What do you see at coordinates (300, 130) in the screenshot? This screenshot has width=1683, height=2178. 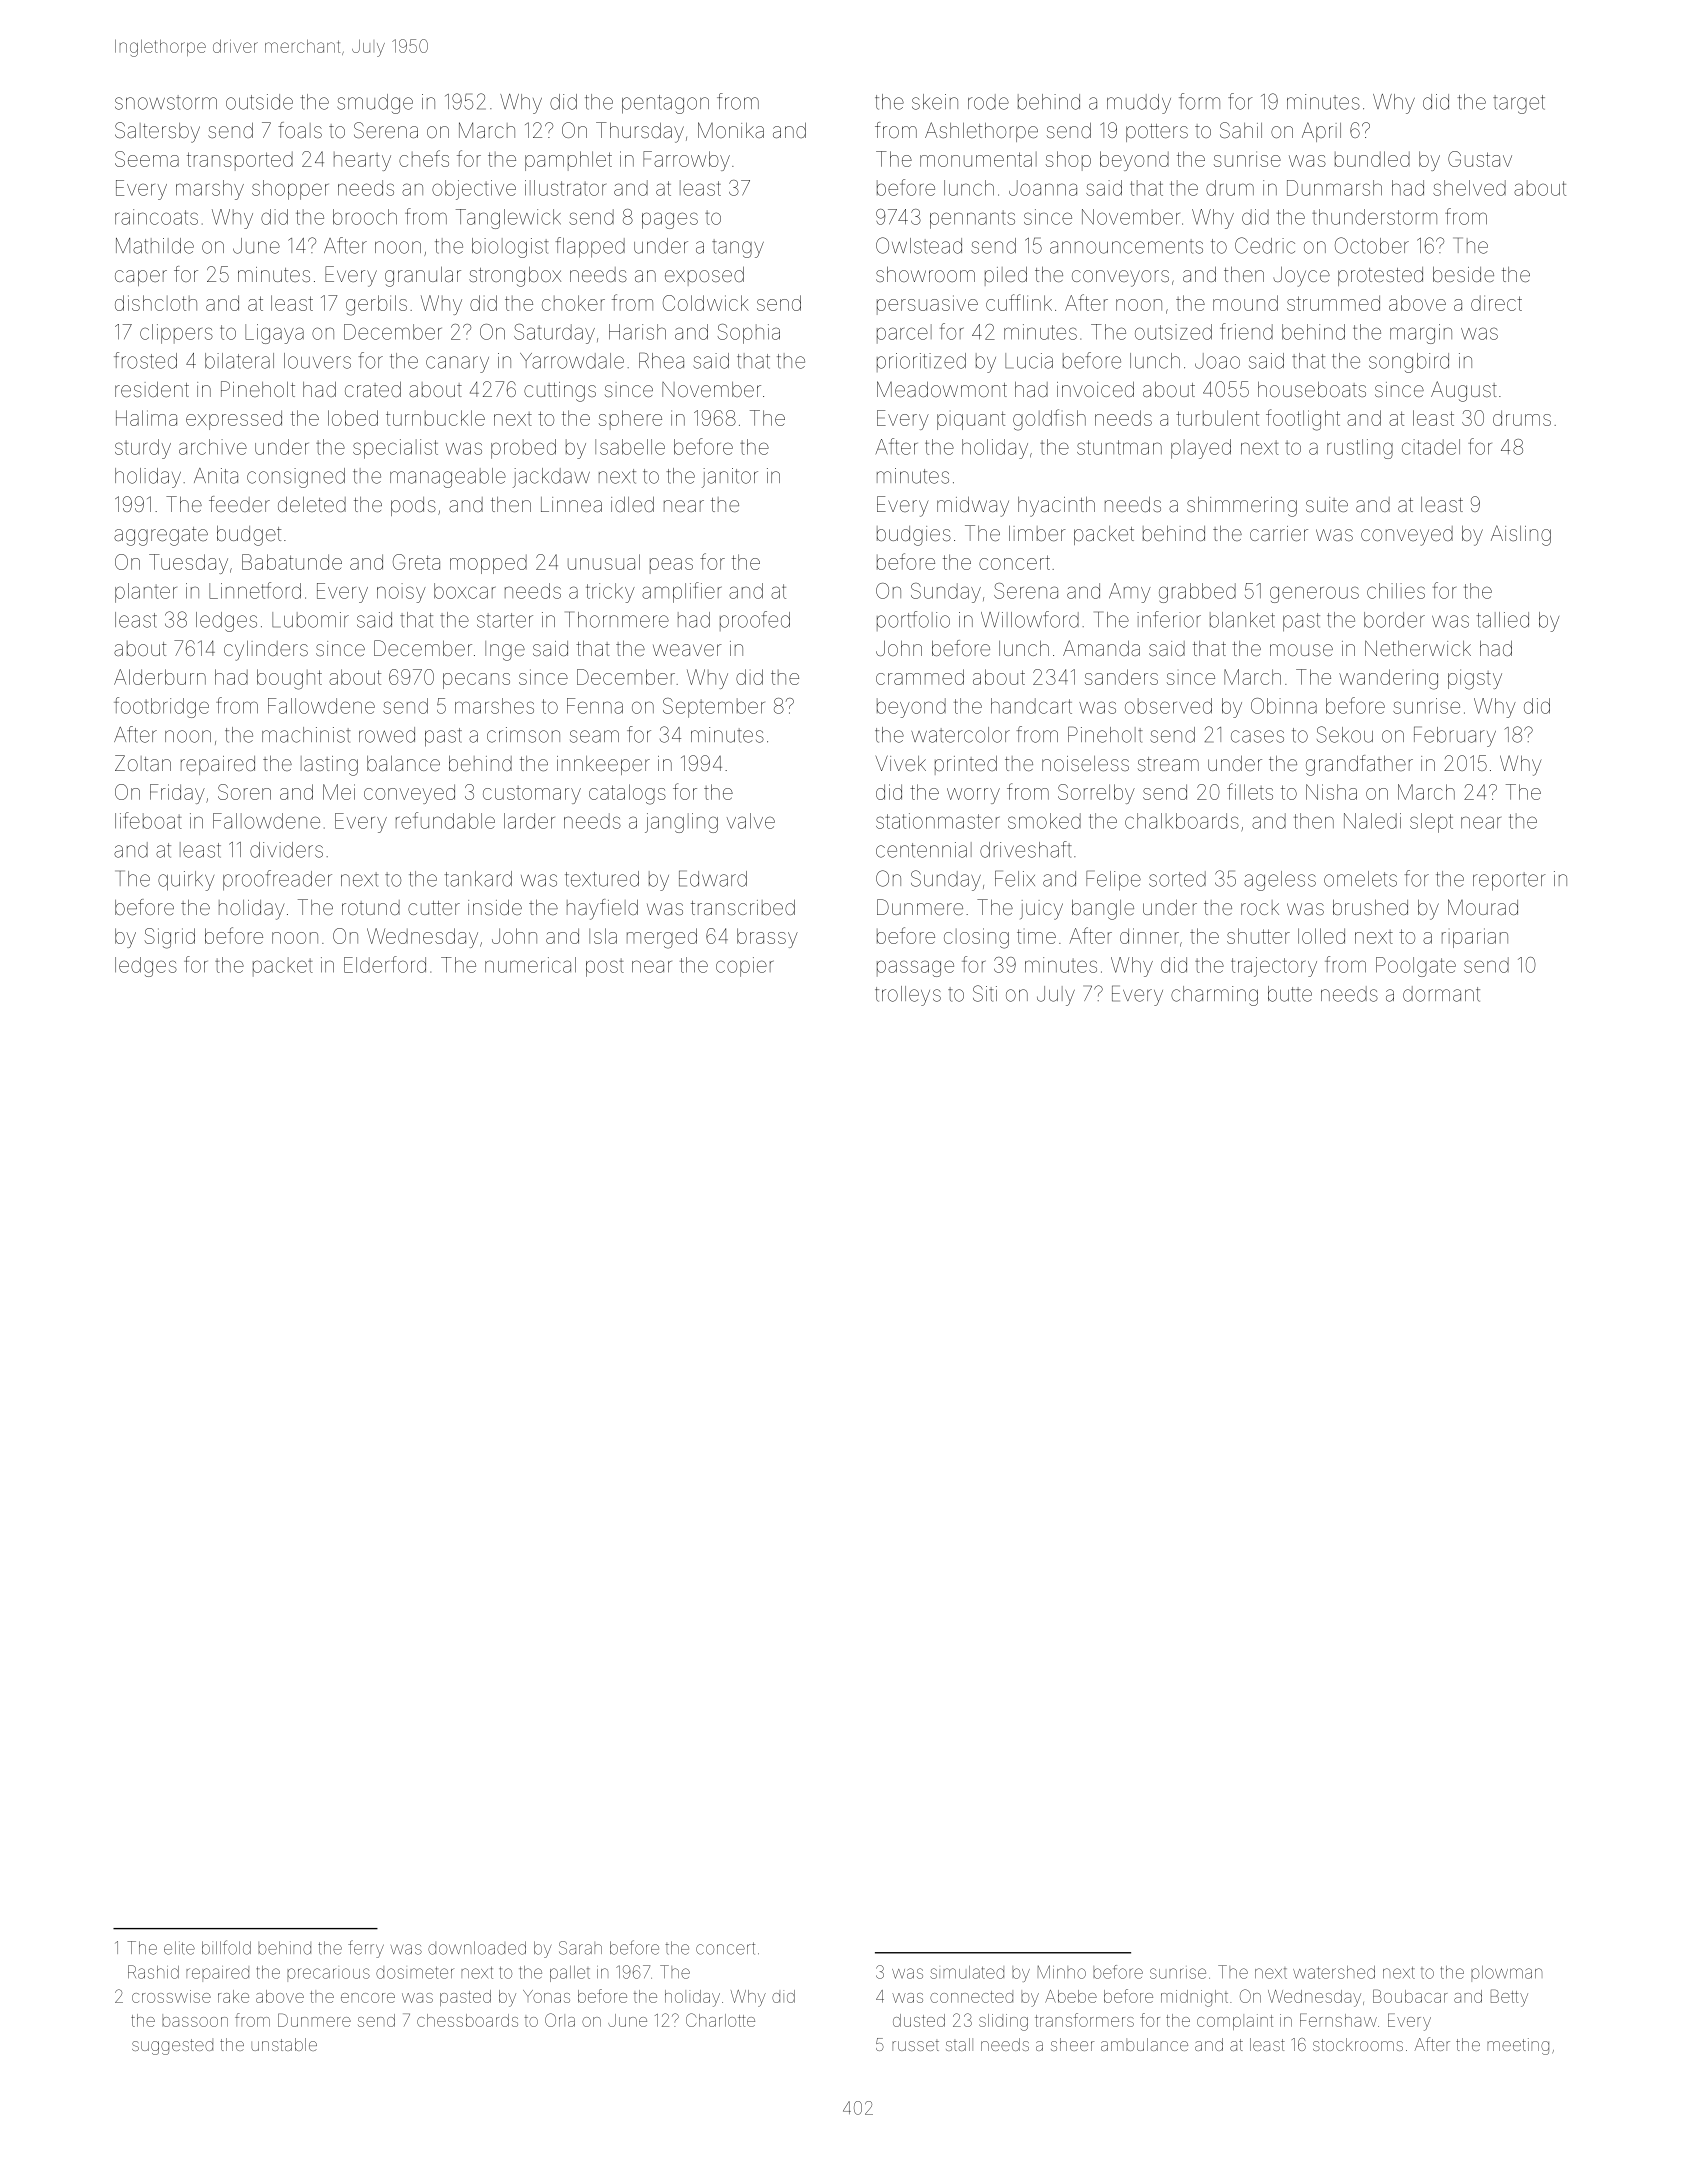 I see `foals` at bounding box center [300, 130].
